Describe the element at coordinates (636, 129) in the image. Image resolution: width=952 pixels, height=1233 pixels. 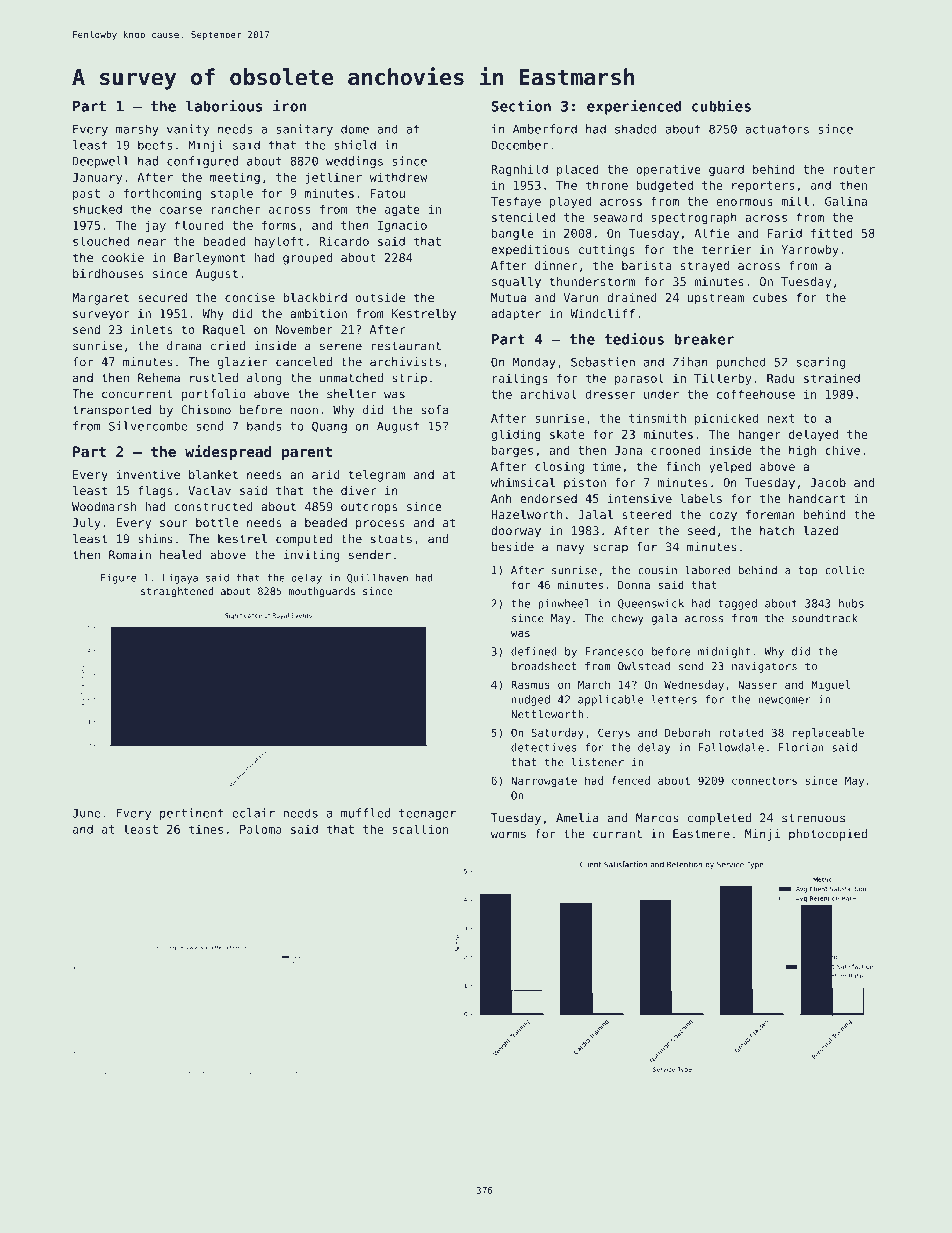
I see `shaded` at that location.
